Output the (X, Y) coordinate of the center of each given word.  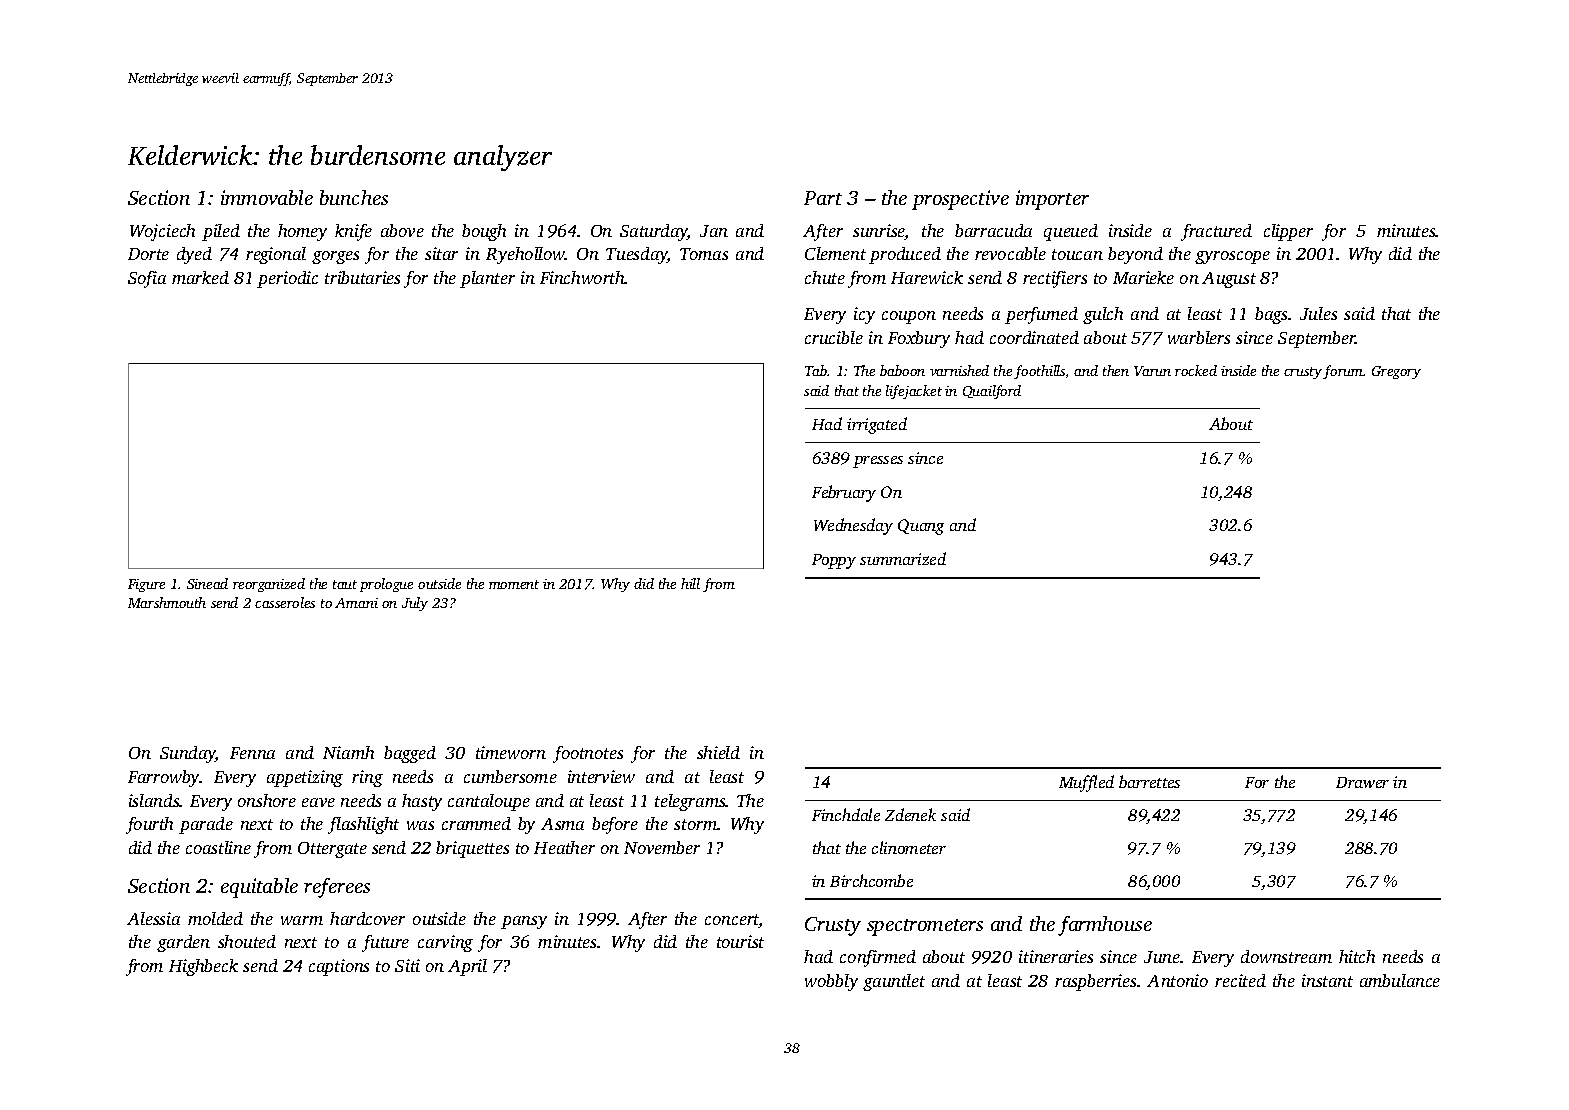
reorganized (269, 585)
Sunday (188, 754)
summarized (903, 558)
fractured (1216, 232)
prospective (960, 200)
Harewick (927, 277)
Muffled (1086, 783)
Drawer (1362, 782)
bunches (354, 197)
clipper (1288, 232)
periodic (287, 279)
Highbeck (203, 967)
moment (514, 584)
